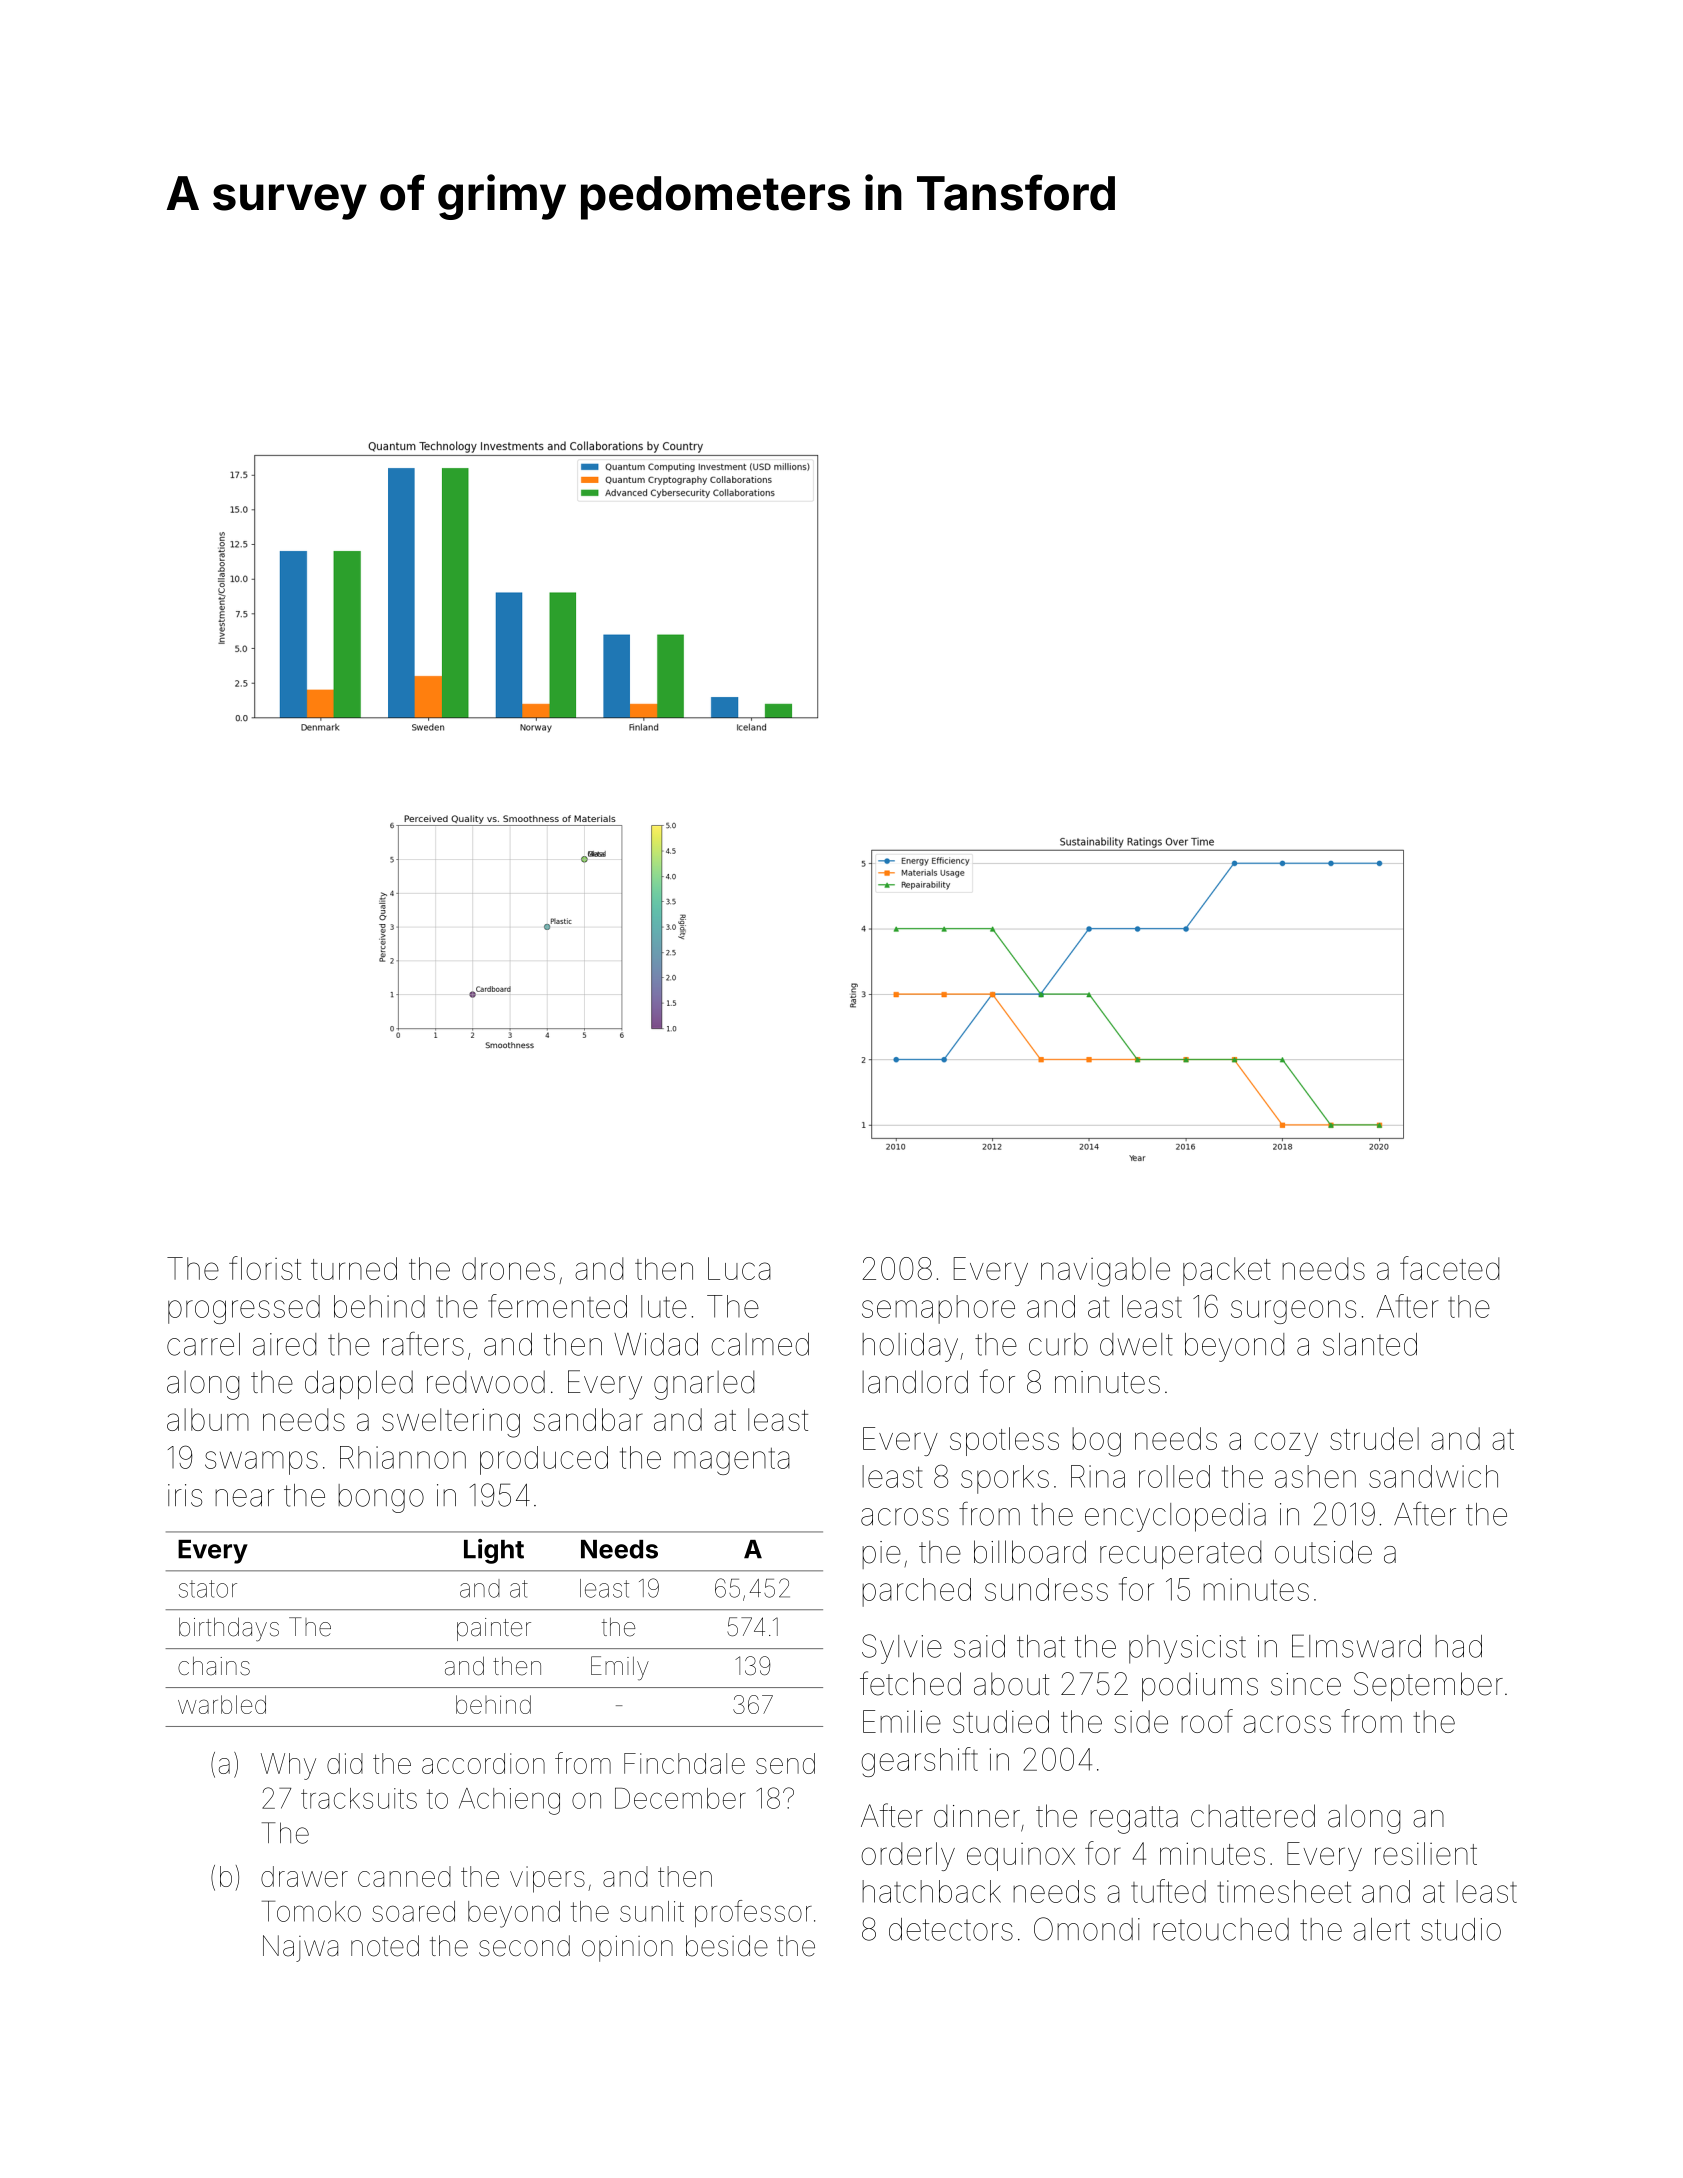  I want to click on calmed, so click(760, 1344).
